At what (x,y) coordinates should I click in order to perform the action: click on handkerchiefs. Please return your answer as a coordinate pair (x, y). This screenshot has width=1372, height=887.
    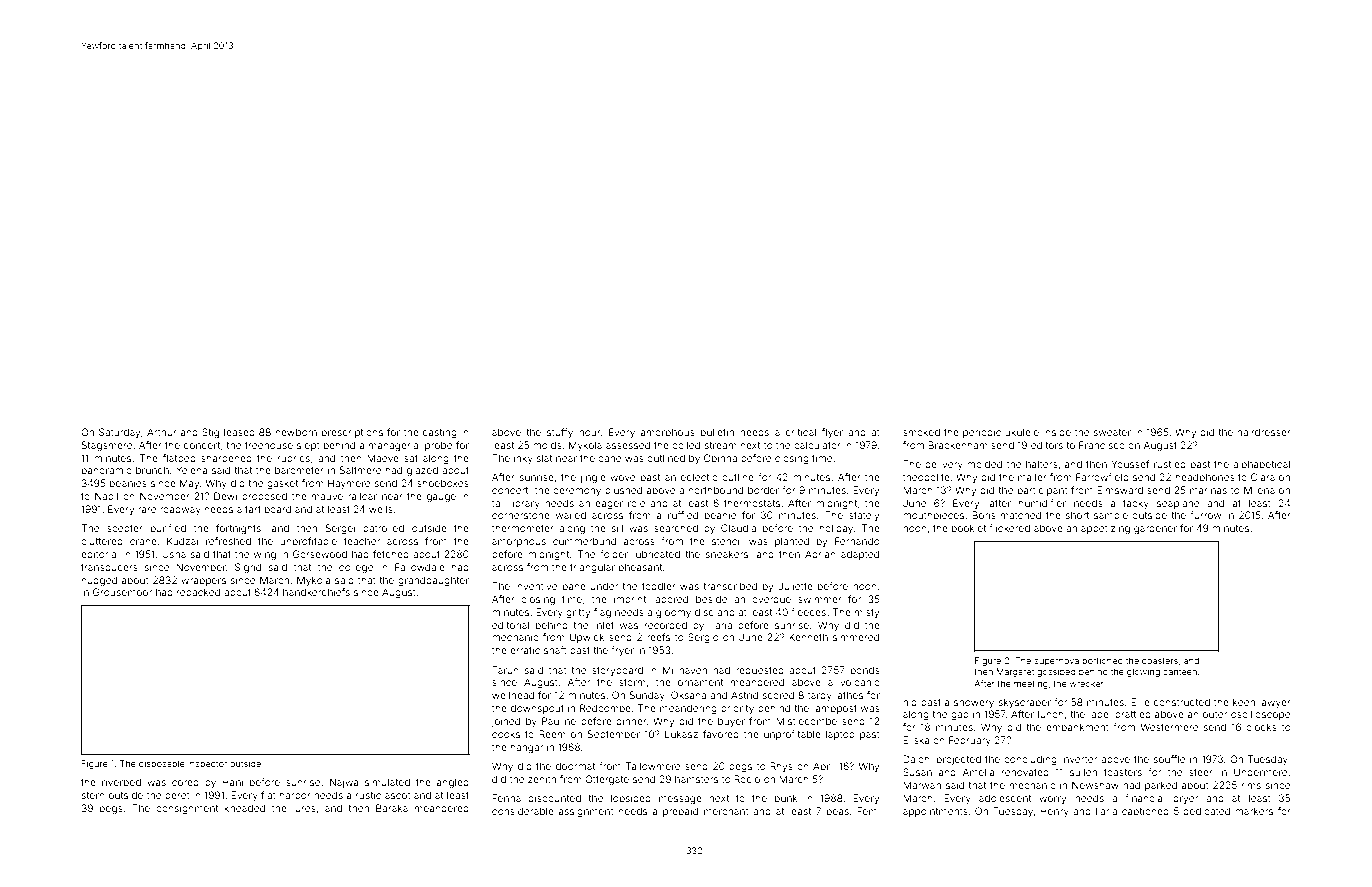
    Looking at the image, I should click on (316, 592).
